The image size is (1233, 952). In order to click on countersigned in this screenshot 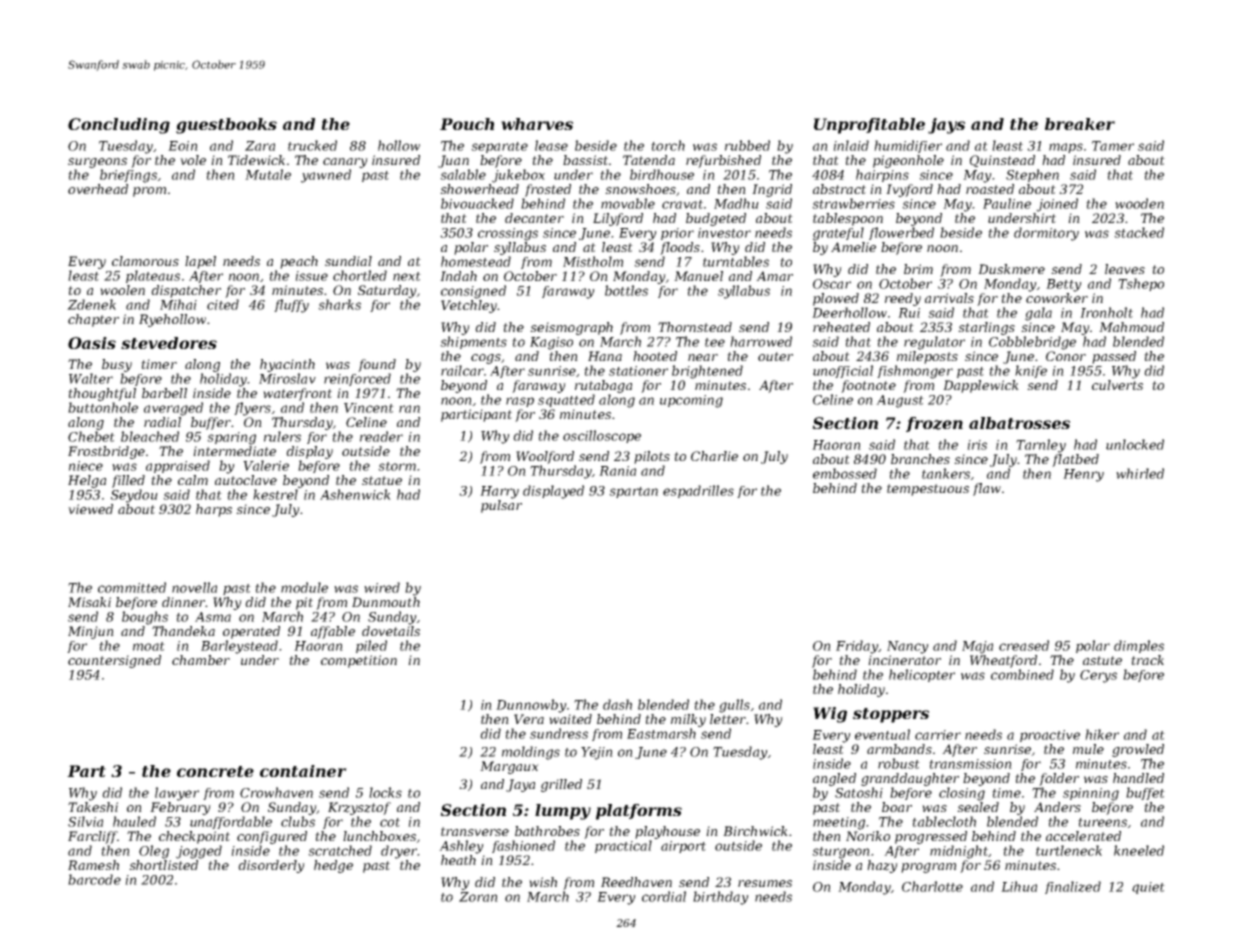, I will do `click(114, 661)`.
